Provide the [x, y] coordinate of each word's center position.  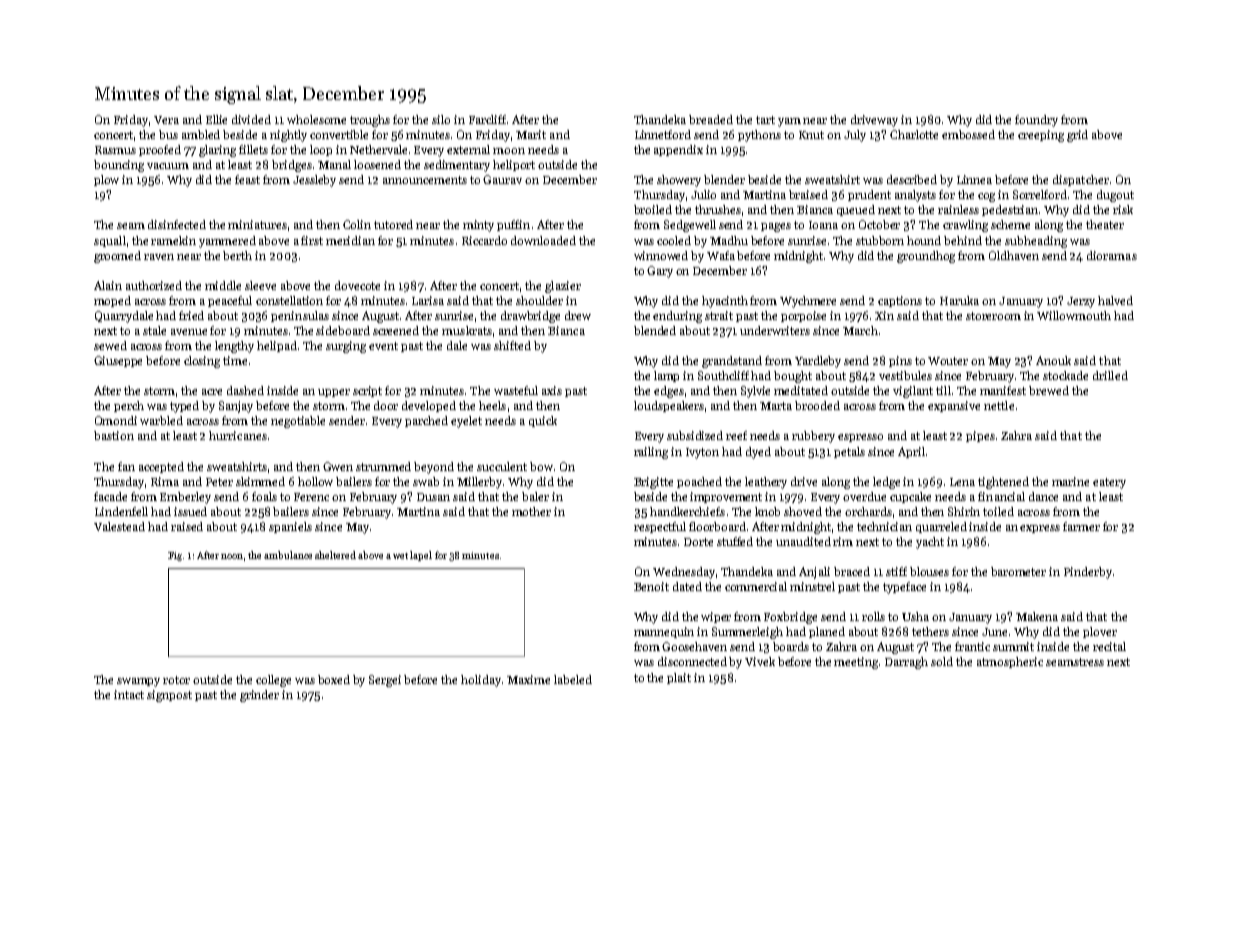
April [911, 452]
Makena [1037, 616]
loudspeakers [669, 406]
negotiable [298, 422]
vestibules [905, 375]
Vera [166, 120]
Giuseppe [118, 361]
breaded [711, 119]
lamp [666, 376]
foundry [1036, 121]
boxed [334, 679]
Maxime [528, 679]
